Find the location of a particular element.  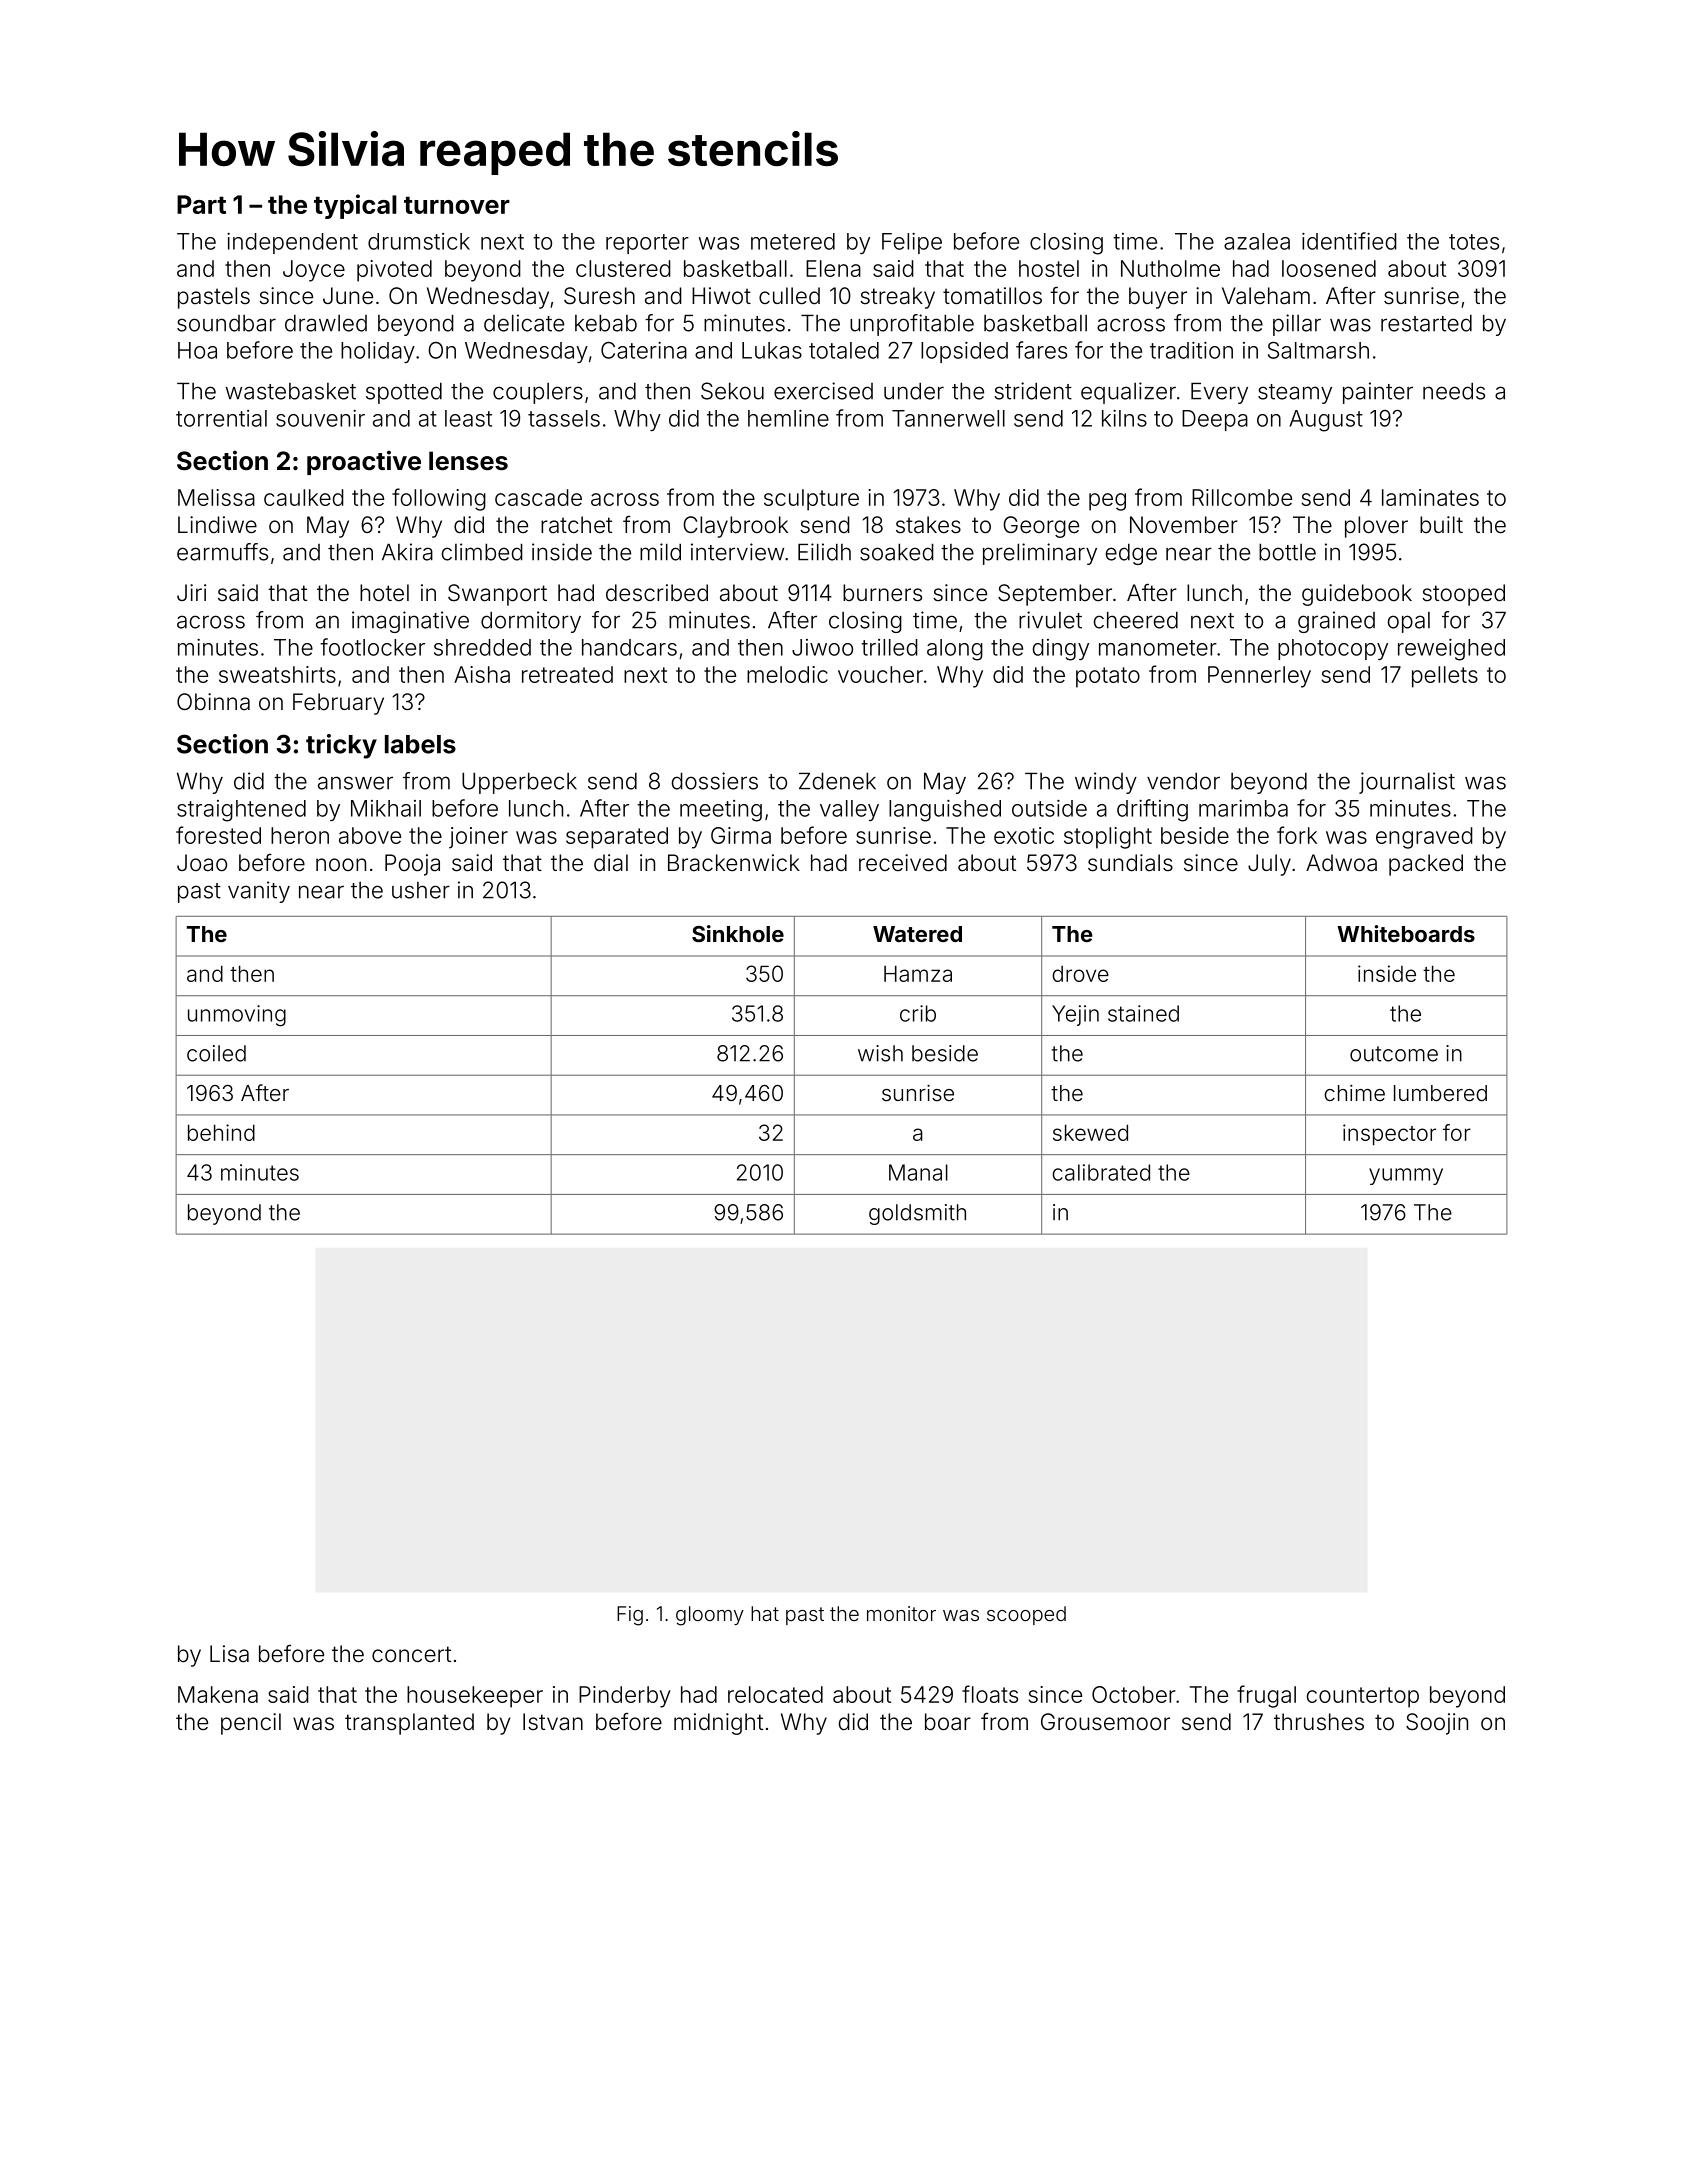

Pooja is located at coordinates (412, 865).
